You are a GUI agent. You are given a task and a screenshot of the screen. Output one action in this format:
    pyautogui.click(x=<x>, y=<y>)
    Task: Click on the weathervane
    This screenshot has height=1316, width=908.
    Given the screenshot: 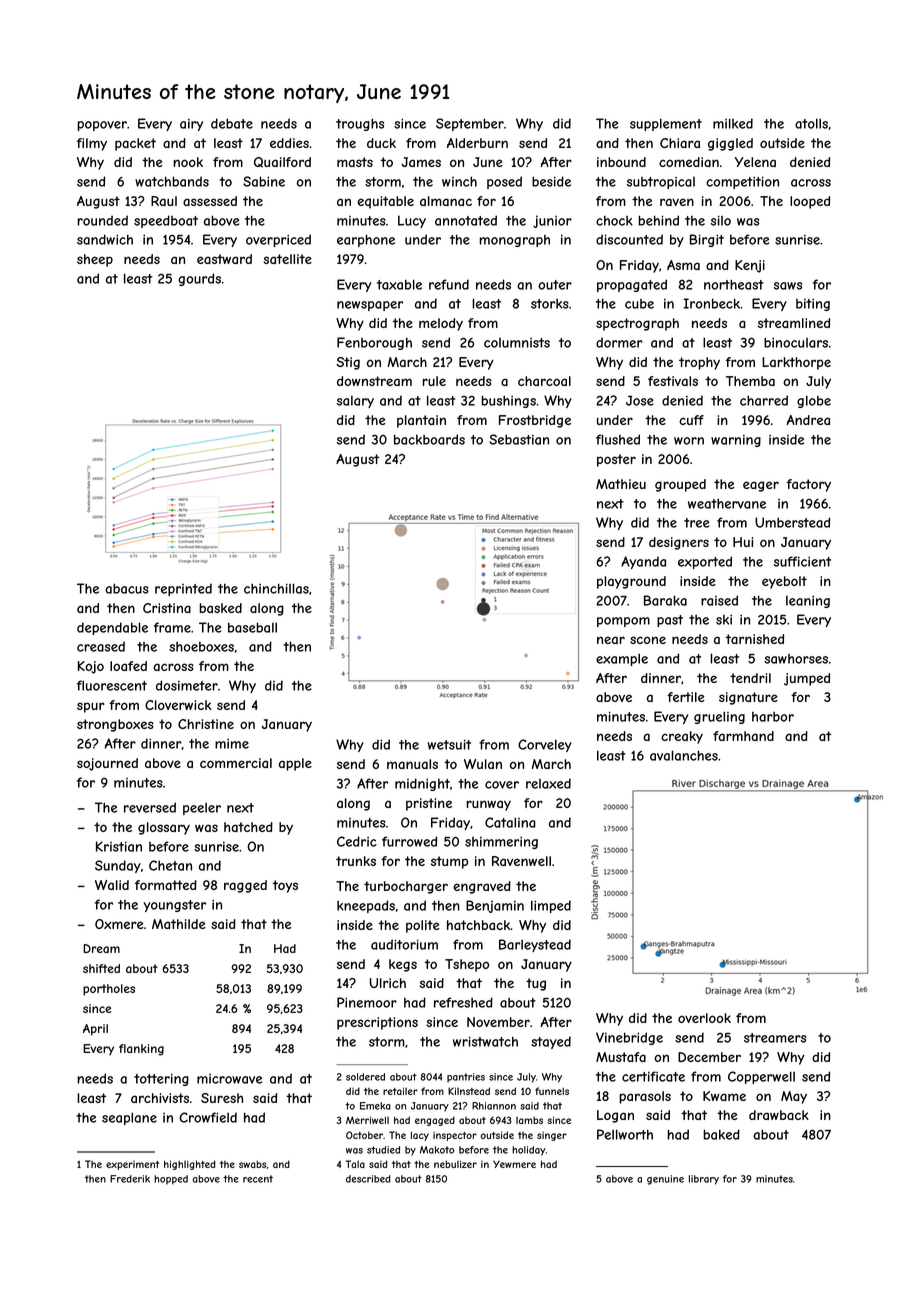 What is the action you would take?
    pyautogui.click(x=727, y=503)
